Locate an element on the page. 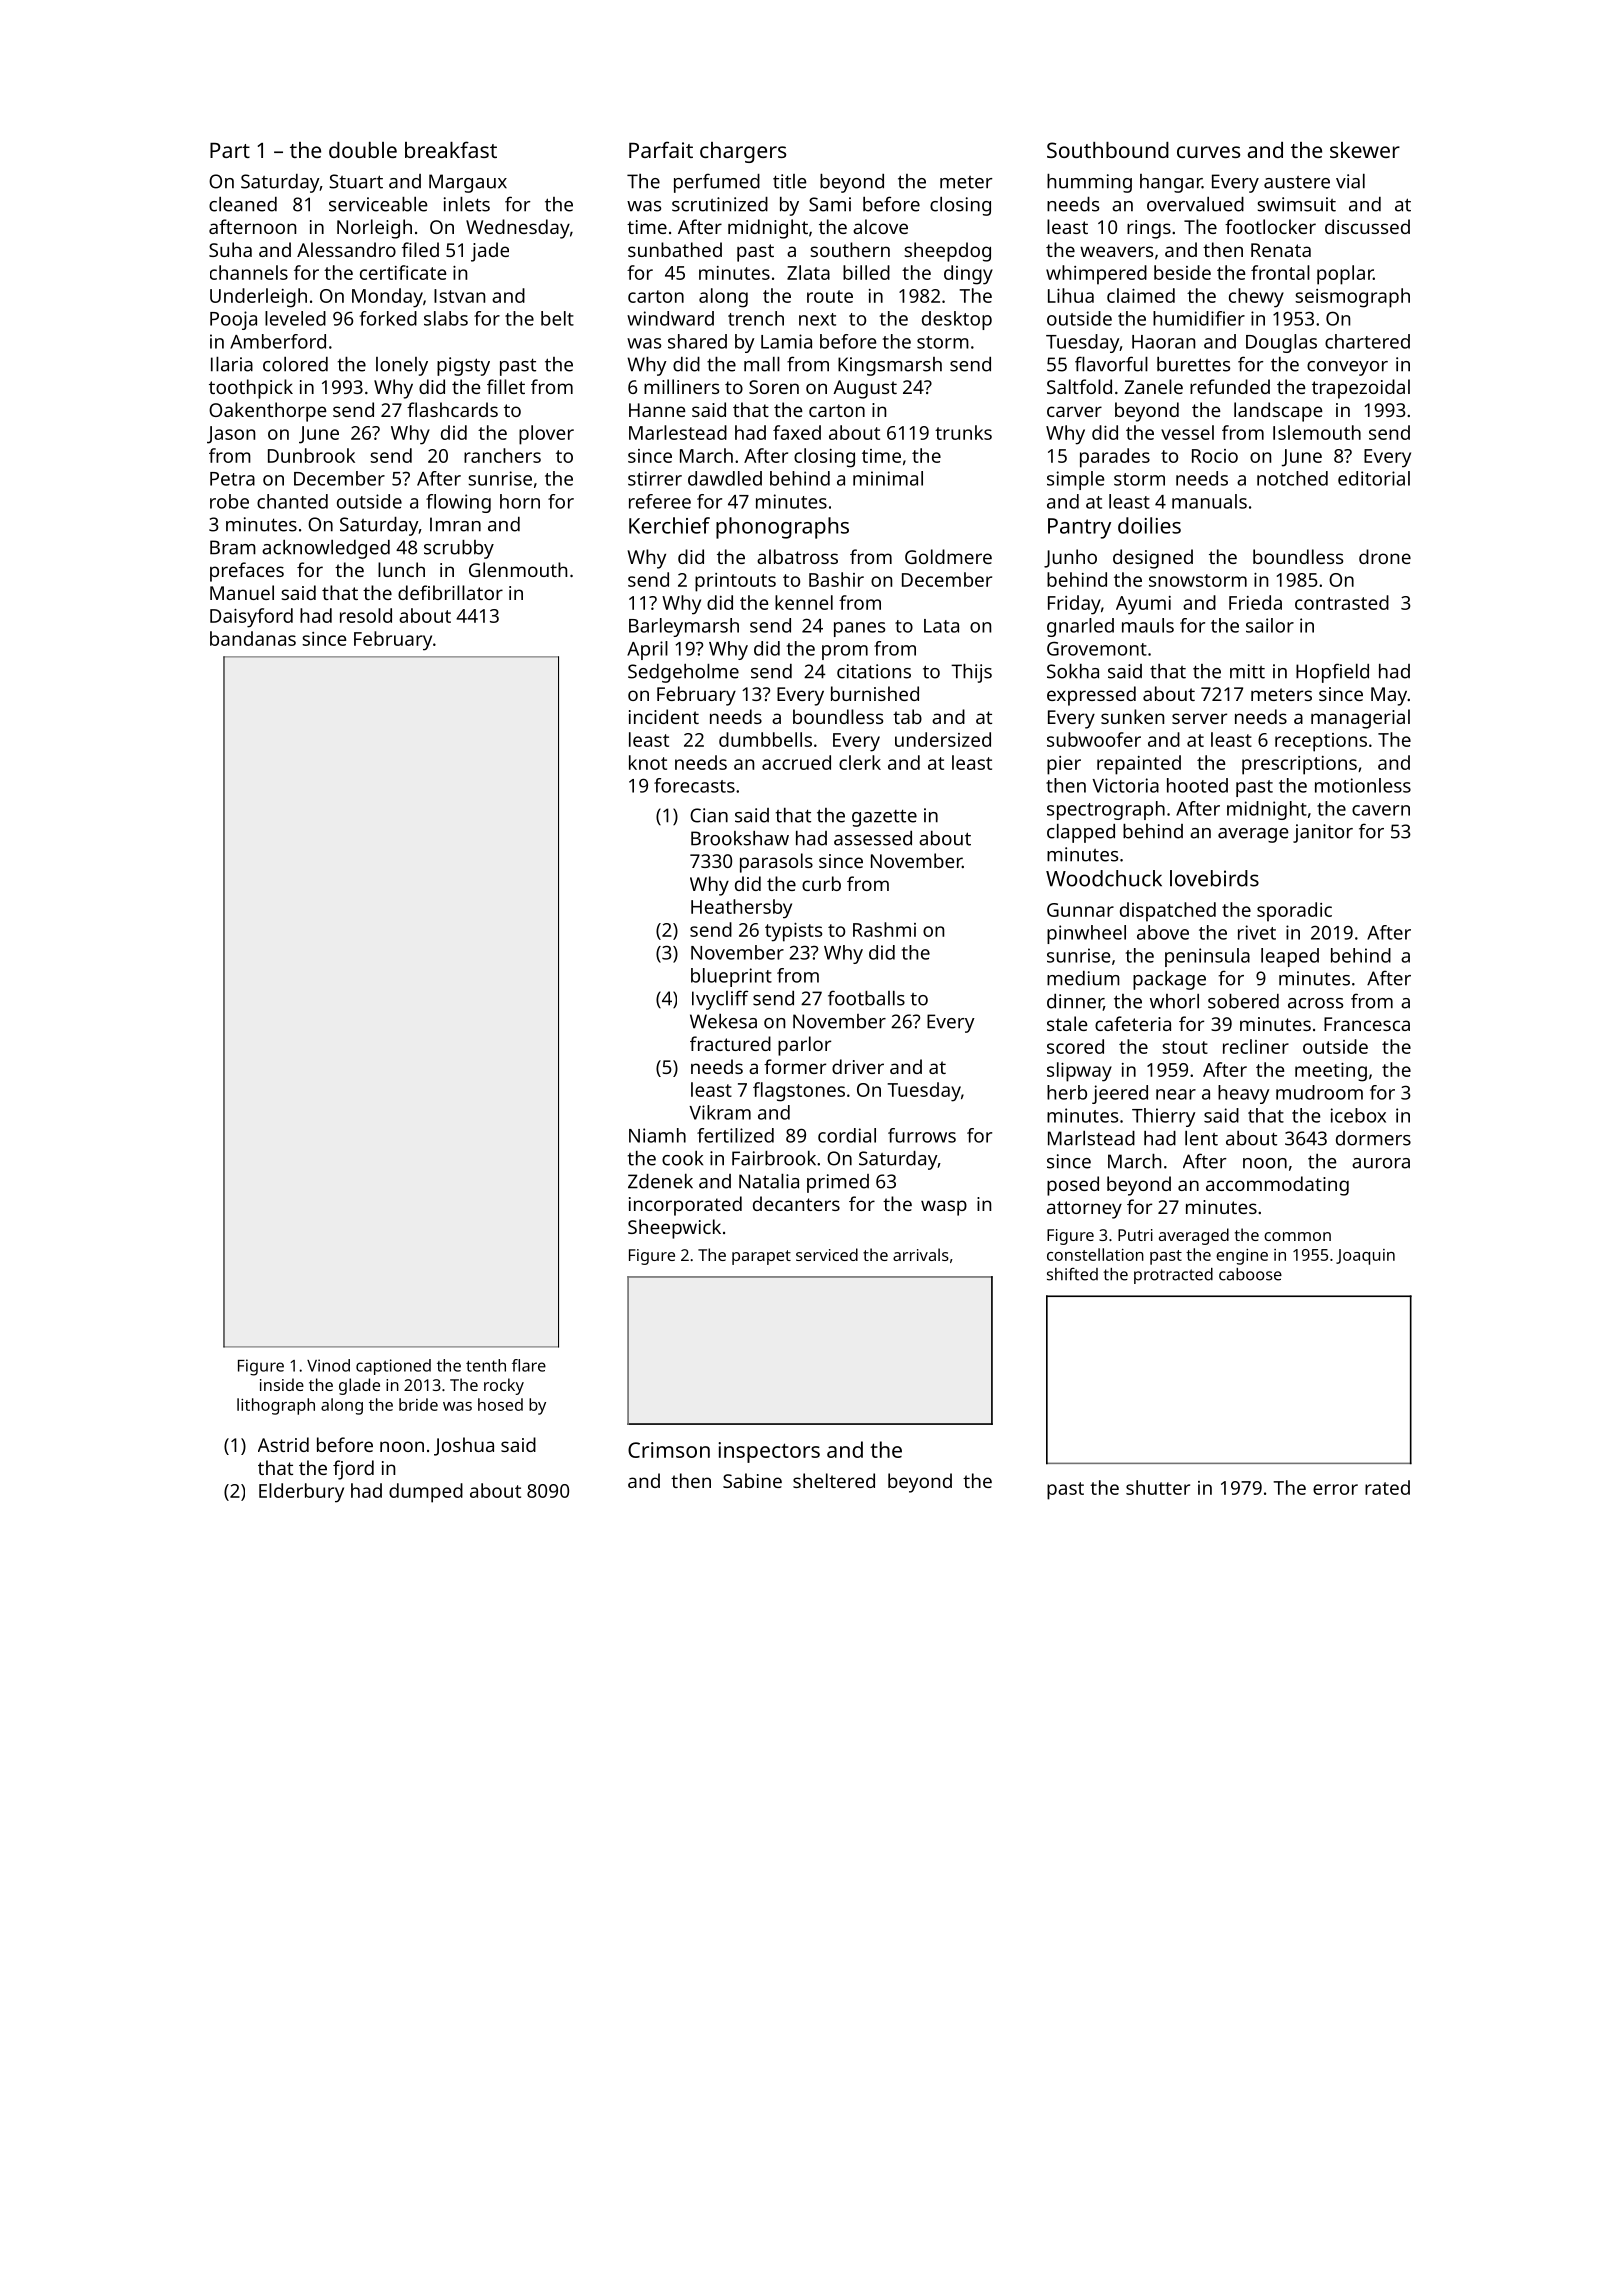 This image has height=2292, width=1620. Southbound is located at coordinates (1108, 150).
